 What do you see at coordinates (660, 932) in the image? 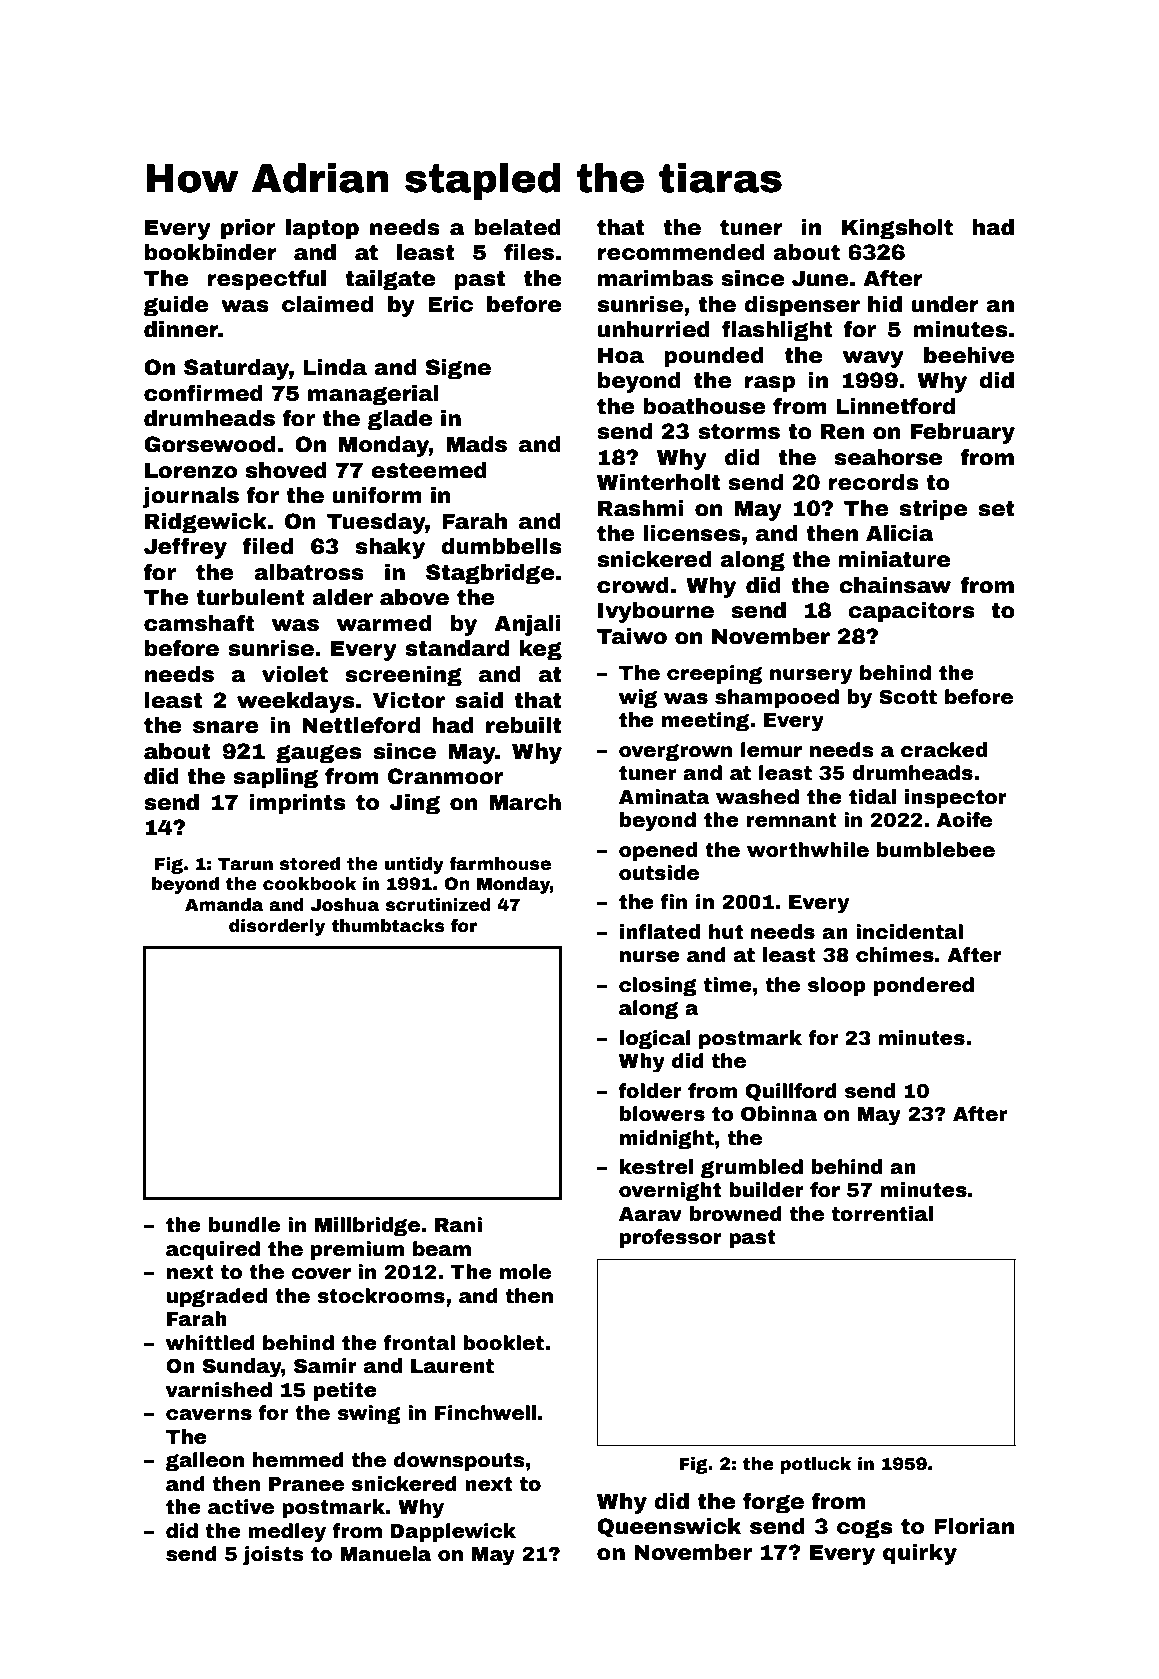
I see `inflated` at bounding box center [660, 932].
